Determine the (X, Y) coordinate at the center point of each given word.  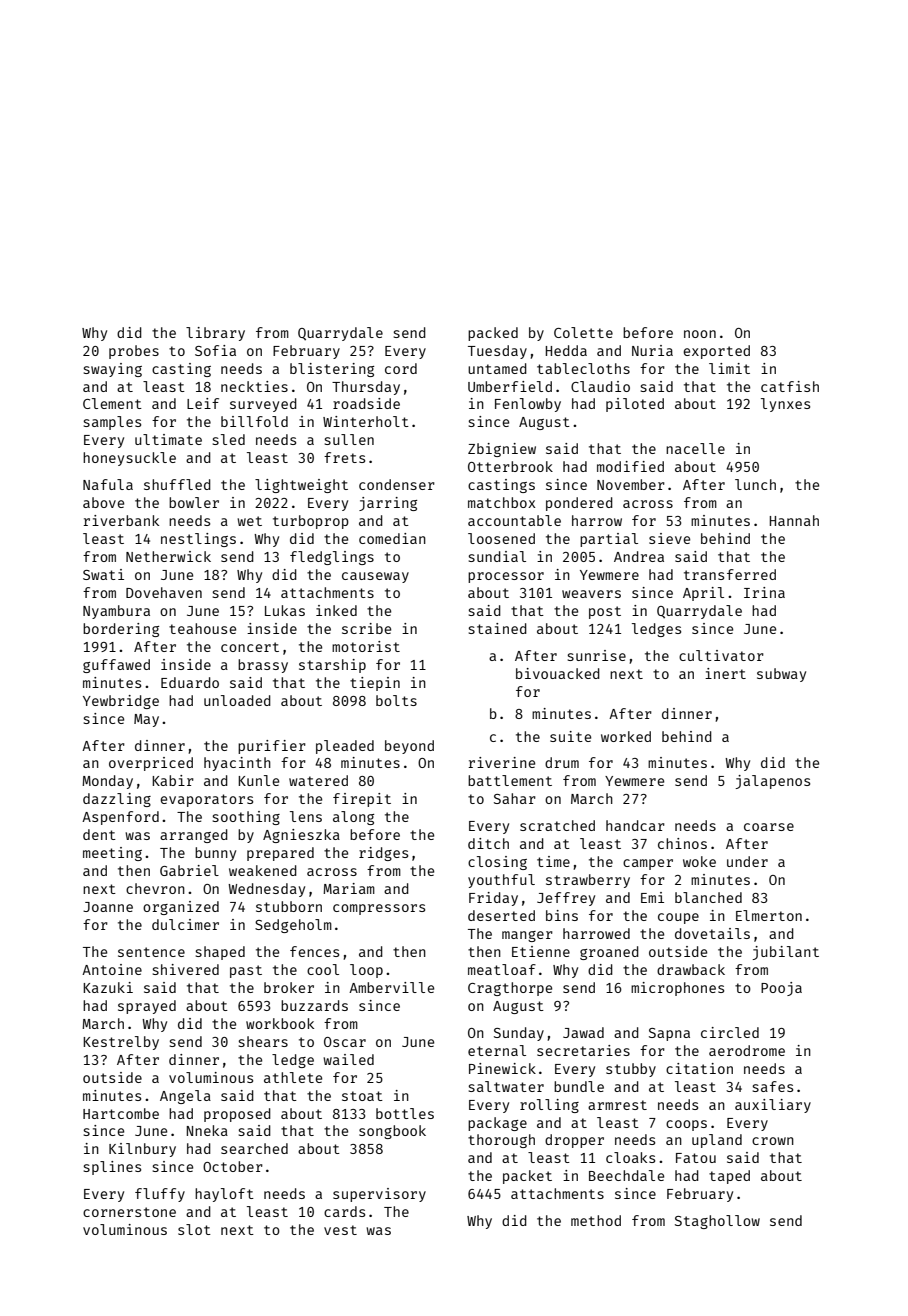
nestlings (198, 540)
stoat (362, 1096)
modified (630, 466)
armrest (617, 1105)
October (233, 1166)
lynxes (785, 405)
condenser (397, 484)
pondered (579, 504)
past (246, 971)
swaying (113, 370)
